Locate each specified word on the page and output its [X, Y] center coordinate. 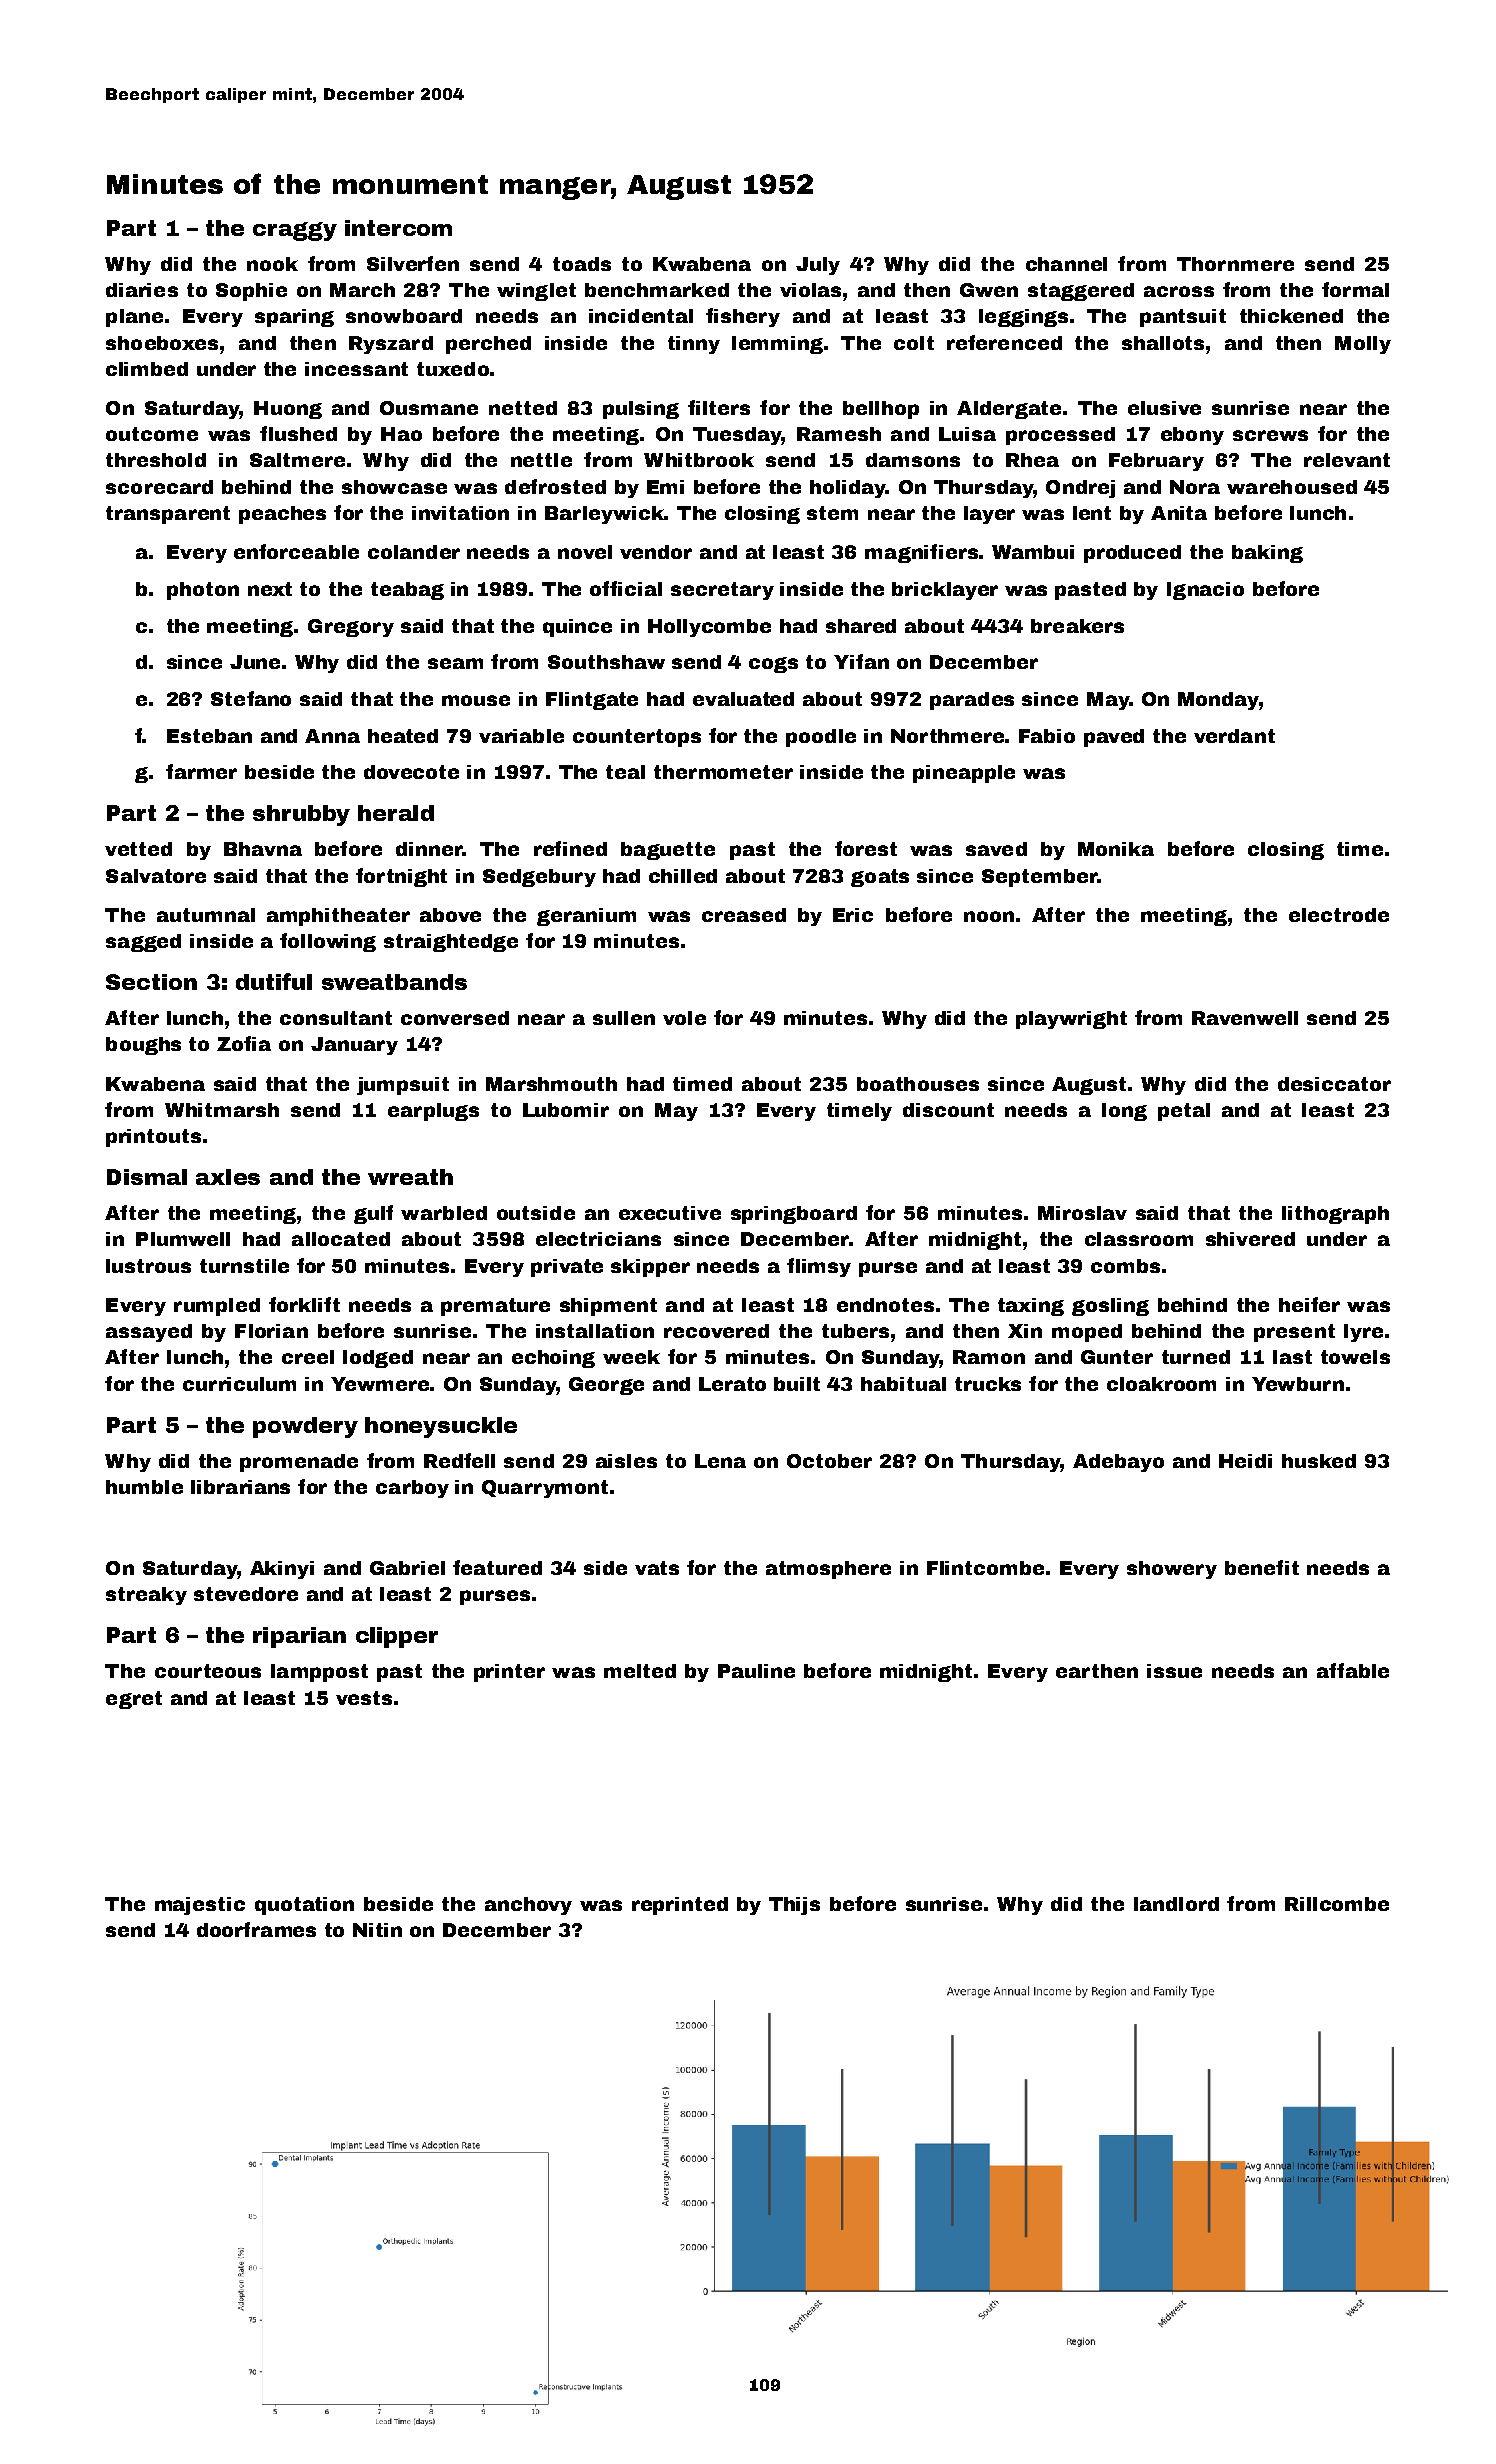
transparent [168, 515]
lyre [1363, 1333]
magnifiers [921, 553]
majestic [200, 1906]
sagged [143, 943]
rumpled [217, 1307]
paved [1114, 738]
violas [810, 290]
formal [1355, 289]
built [797, 1384]
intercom [398, 228]
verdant [1234, 736]
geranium [586, 917]
